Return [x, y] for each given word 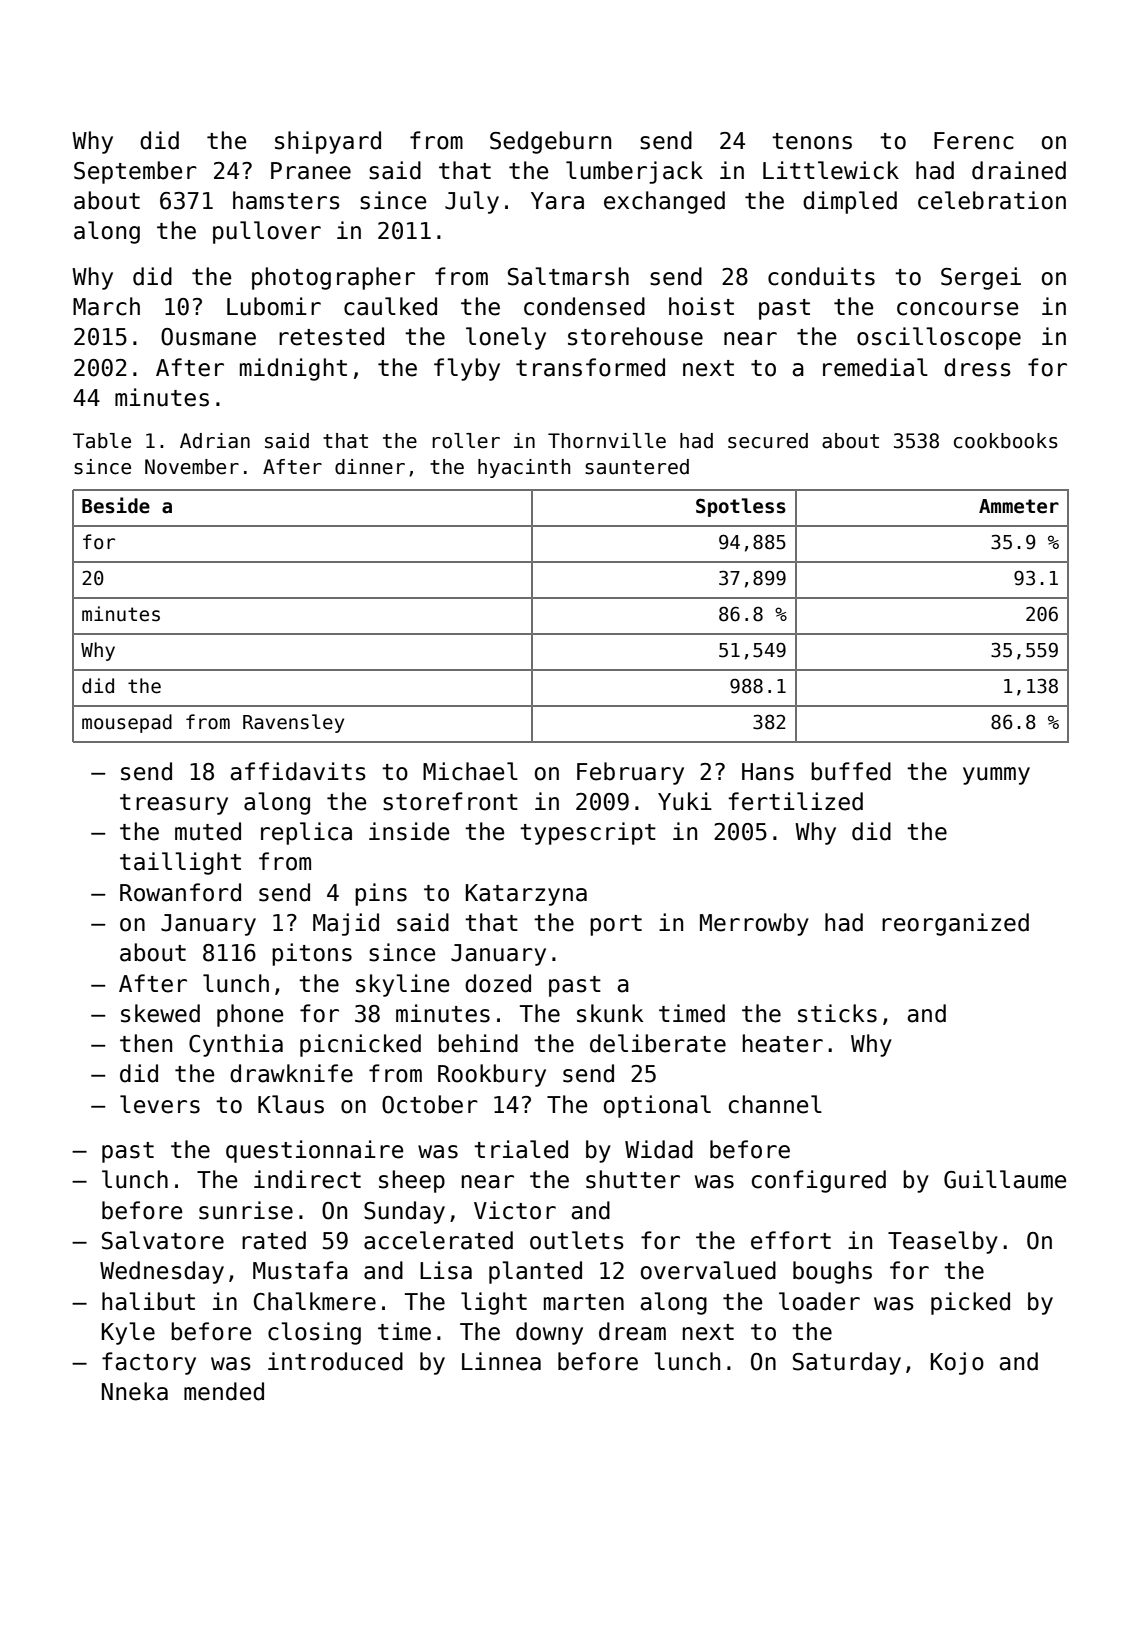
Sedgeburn [550, 142]
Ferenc [974, 141]
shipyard [328, 142]
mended [224, 1391]
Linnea [501, 1361]
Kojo [957, 1363]
